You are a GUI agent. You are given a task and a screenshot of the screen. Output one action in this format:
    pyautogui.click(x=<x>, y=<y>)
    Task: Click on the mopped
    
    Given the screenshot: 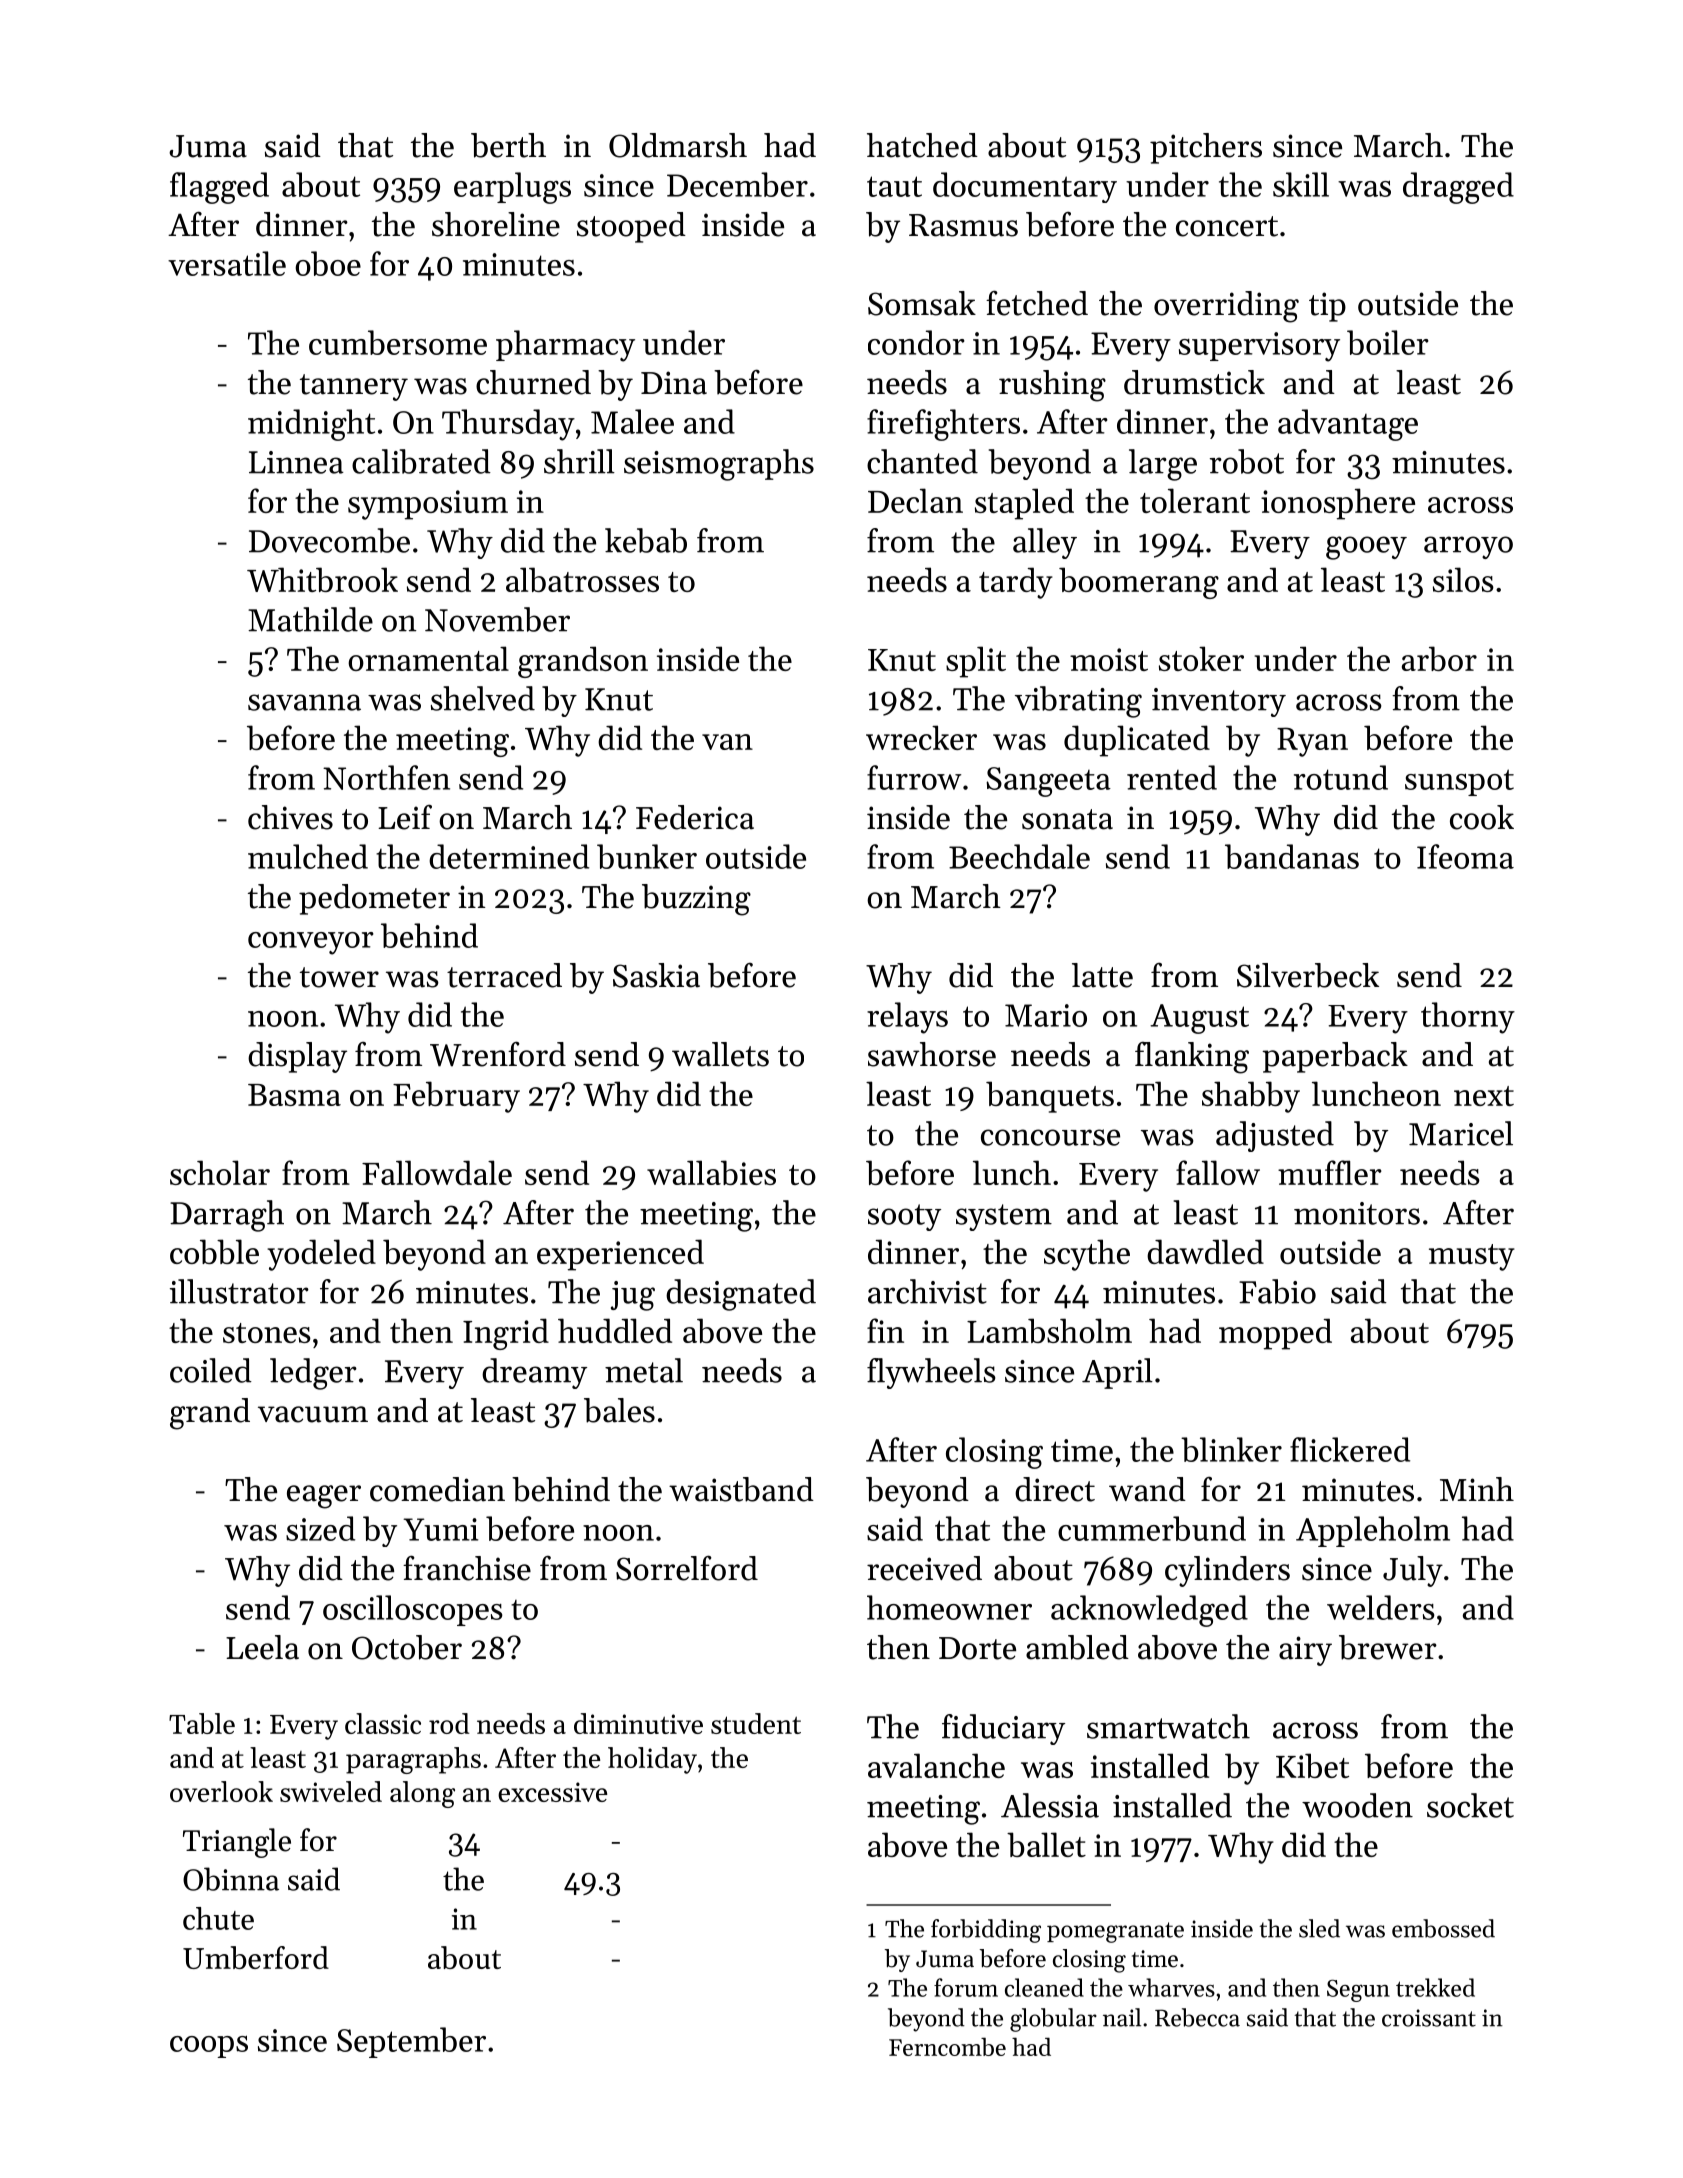 What is the action you would take?
    pyautogui.click(x=1275, y=1334)
